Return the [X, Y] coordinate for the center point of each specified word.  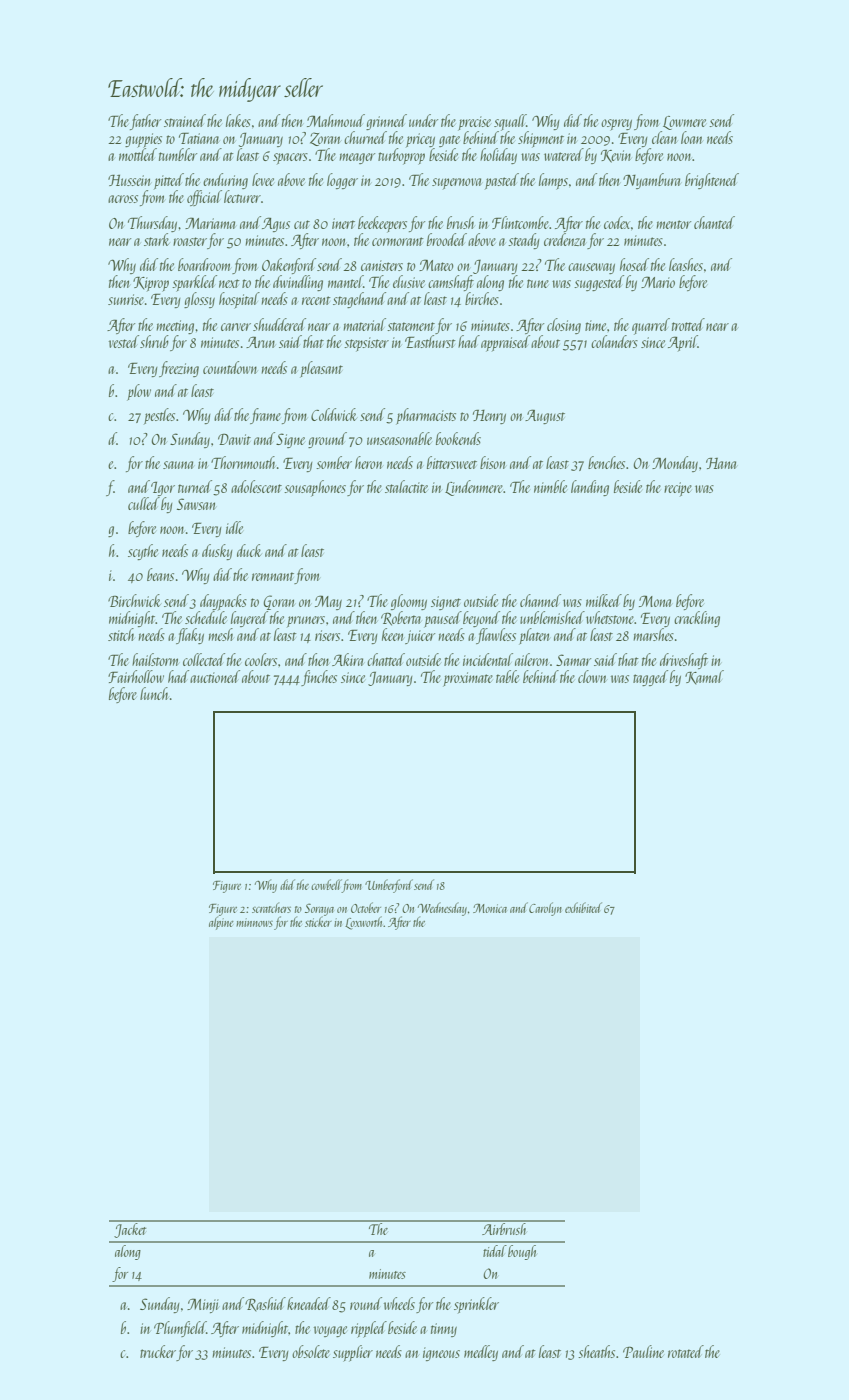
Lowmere [684, 123]
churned [365, 137]
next [229, 283]
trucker [158, 1351]
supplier [353, 1353]
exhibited [583, 907]
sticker [318, 922]
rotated [686, 1351]
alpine [221, 923]
